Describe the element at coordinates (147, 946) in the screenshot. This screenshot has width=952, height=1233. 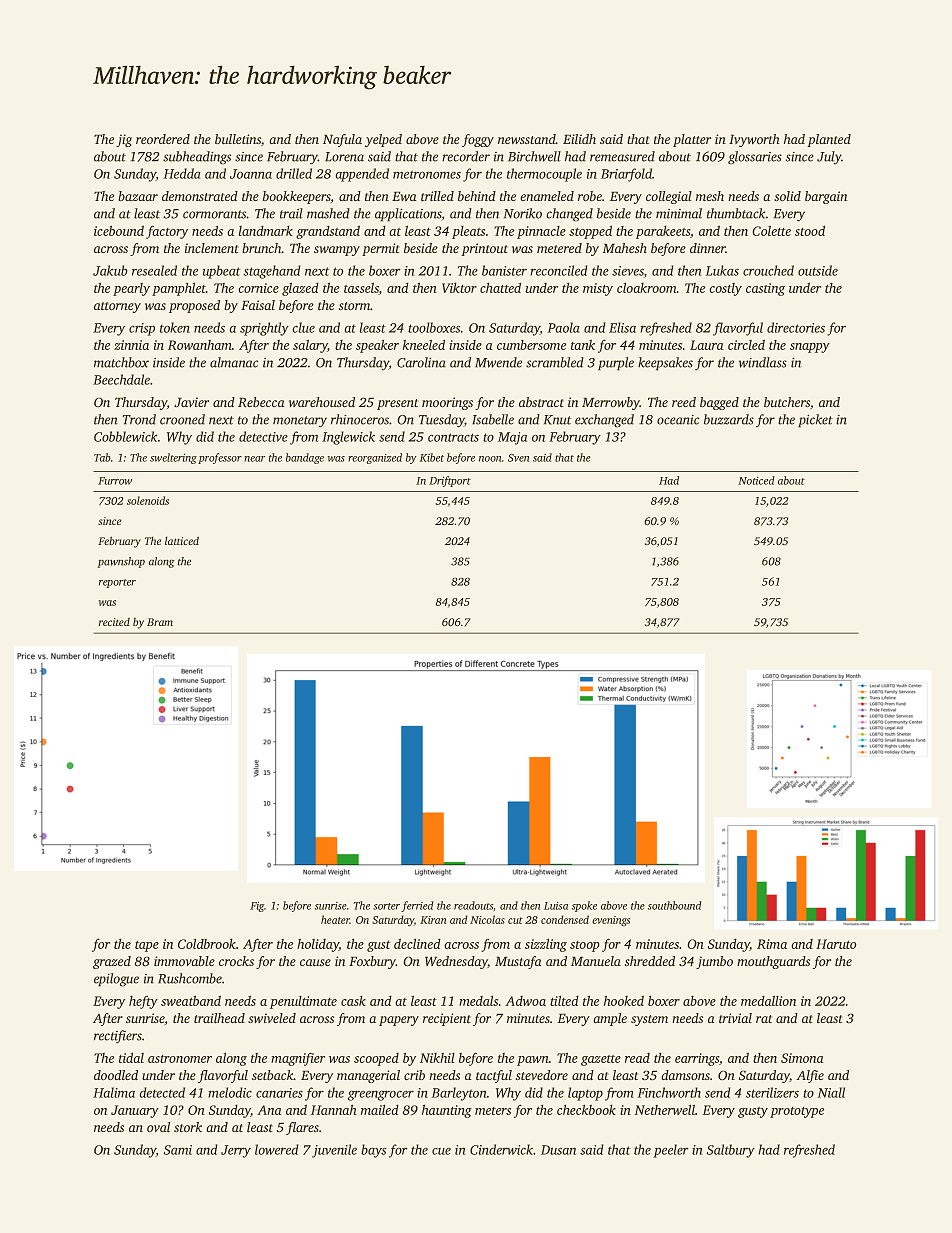
I see `tape` at that location.
